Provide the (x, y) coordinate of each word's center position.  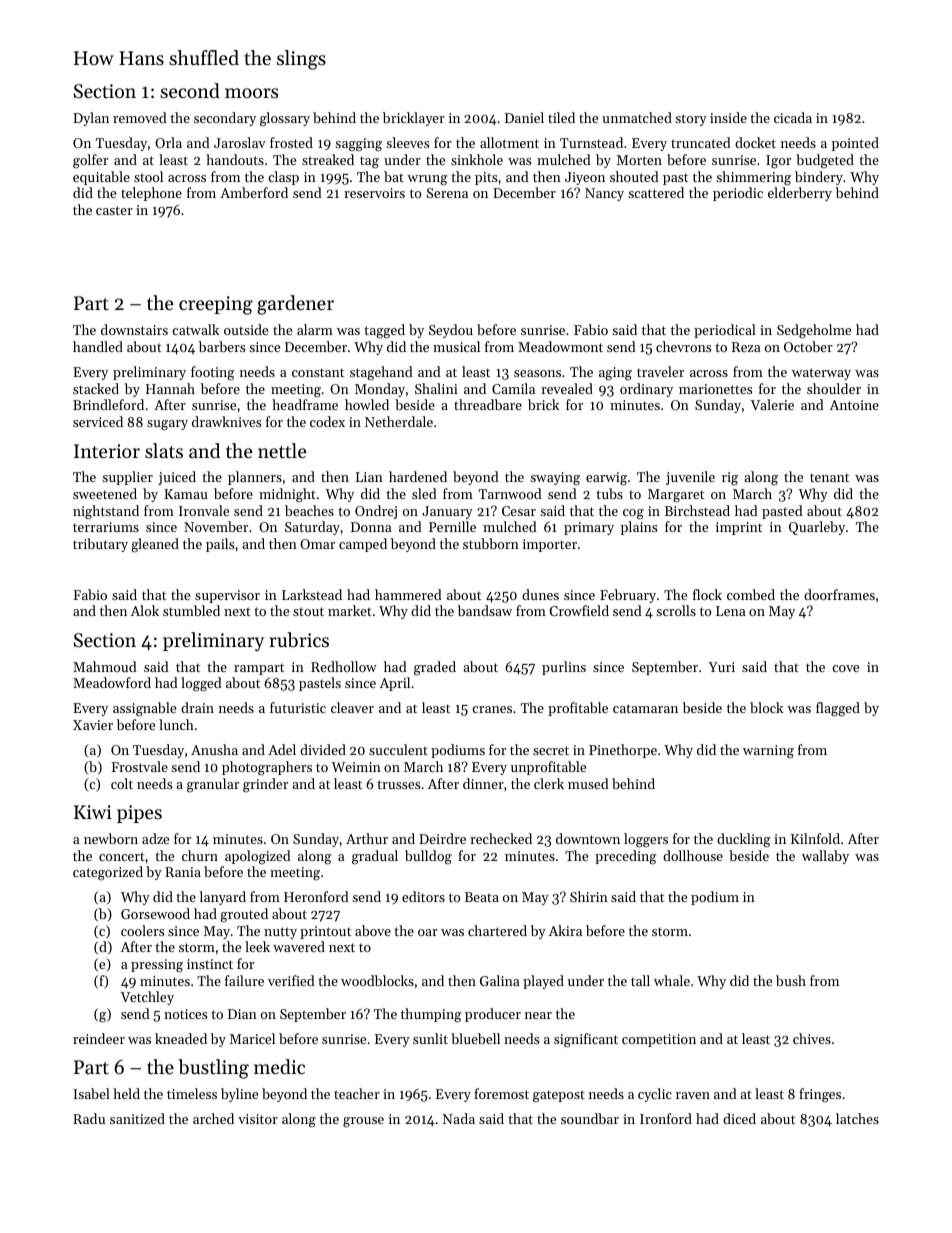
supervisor (227, 596)
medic (279, 1066)
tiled (561, 117)
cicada (793, 117)
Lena (731, 611)
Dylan (91, 119)
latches (857, 1118)
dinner (483, 783)
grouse (363, 1122)
